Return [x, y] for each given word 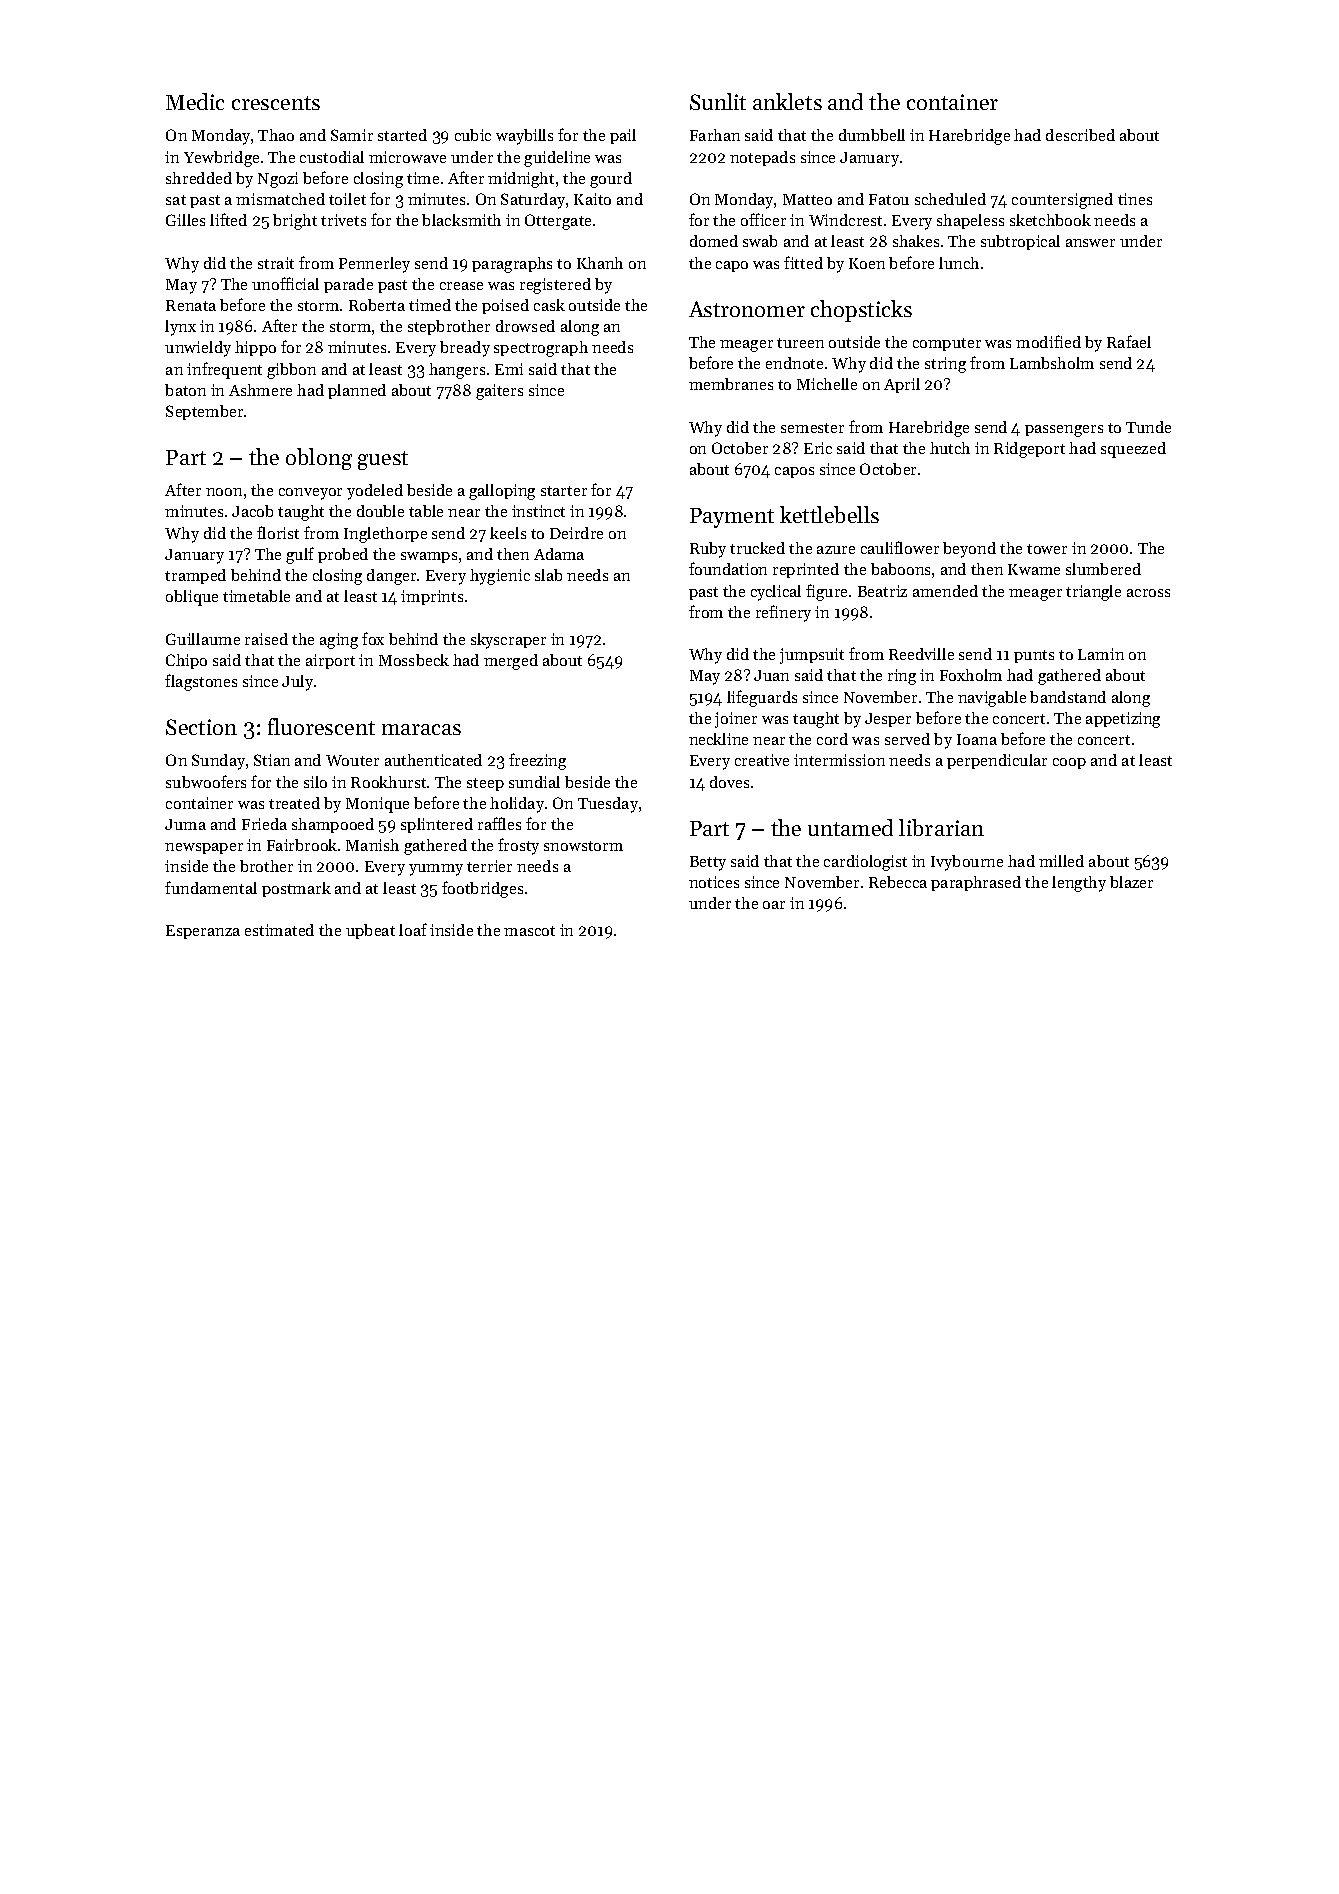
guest [383, 460]
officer [763, 219]
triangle [1093, 593]
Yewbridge [221, 159]
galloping [502, 492]
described [1080, 135]
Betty [708, 863]
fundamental [211, 887]
